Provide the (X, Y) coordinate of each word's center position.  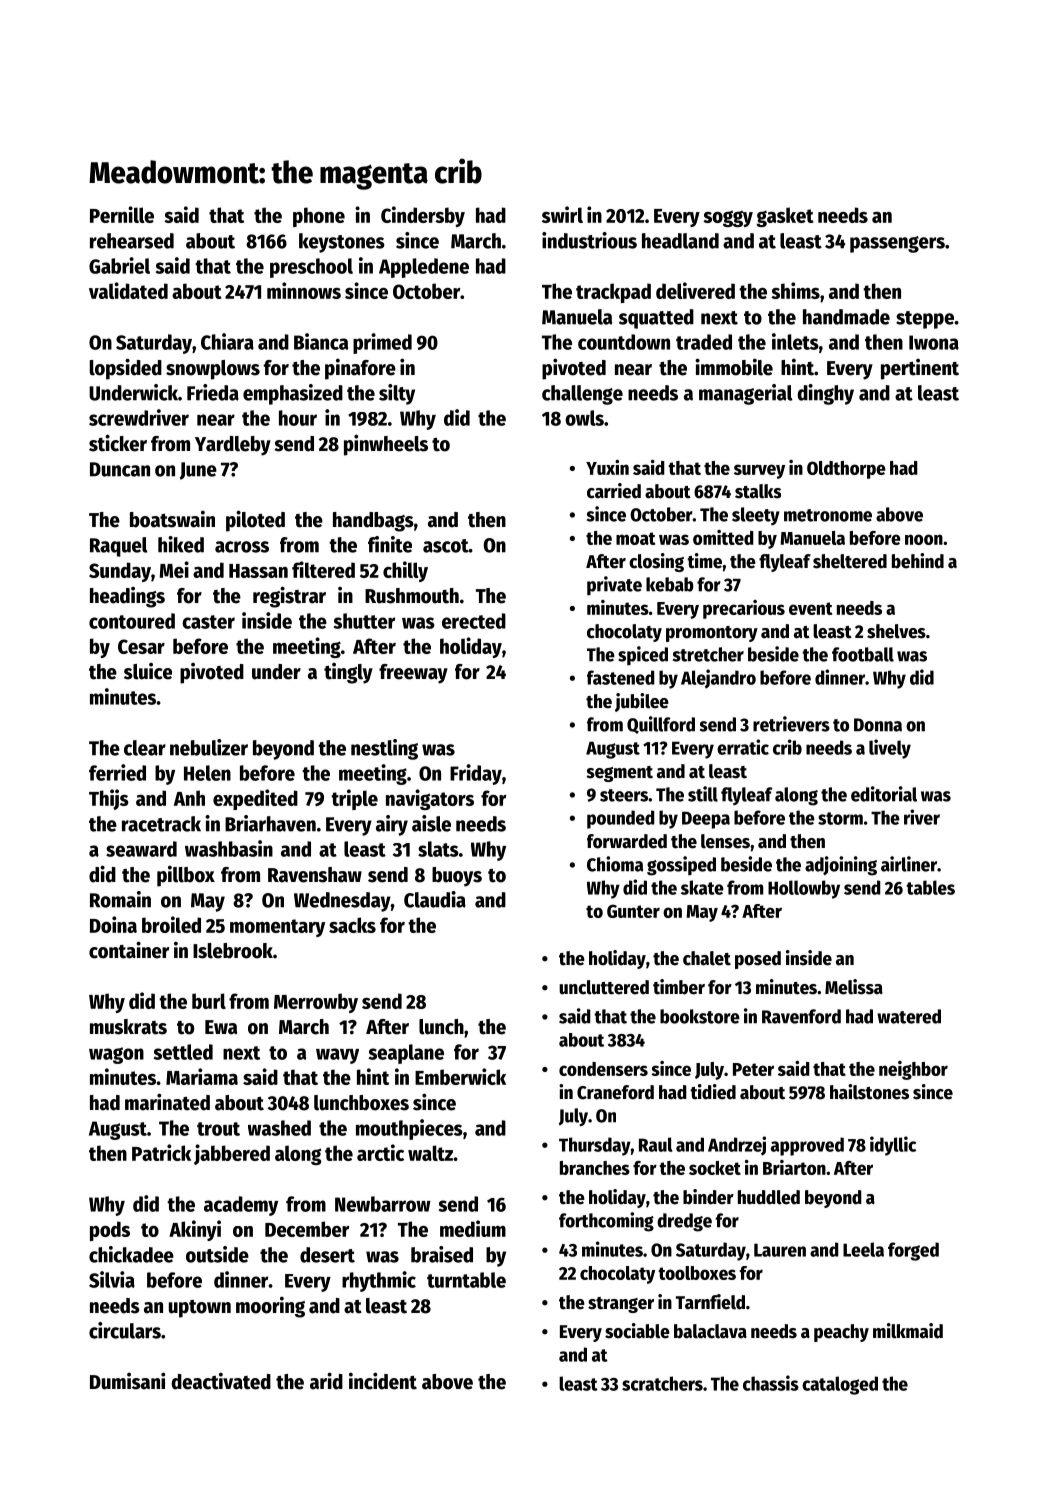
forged (913, 1251)
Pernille (122, 214)
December (307, 1229)
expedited (255, 799)
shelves (896, 631)
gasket (785, 217)
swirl (562, 214)
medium (473, 1228)
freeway (413, 674)
